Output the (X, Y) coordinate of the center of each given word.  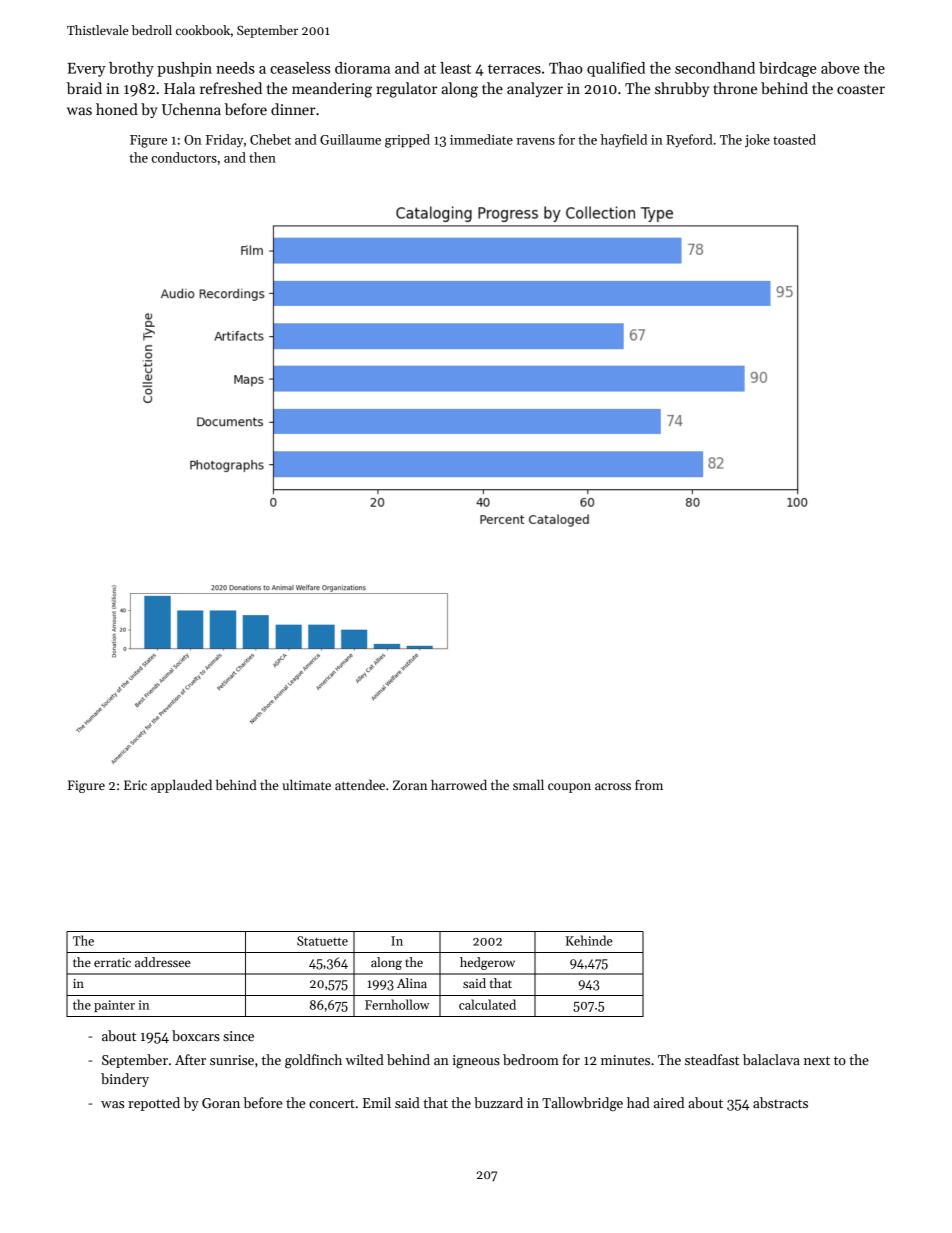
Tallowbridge (582, 1104)
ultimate (306, 785)
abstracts (780, 1102)
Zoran (410, 785)
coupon (569, 788)
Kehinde (589, 940)
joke (757, 141)
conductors (184, 157)
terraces (514, 69)
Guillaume (350, 139)
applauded (181, 786)
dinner (293, 109)
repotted (154, 1104)
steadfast (712, 1059)
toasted (794, 139)
